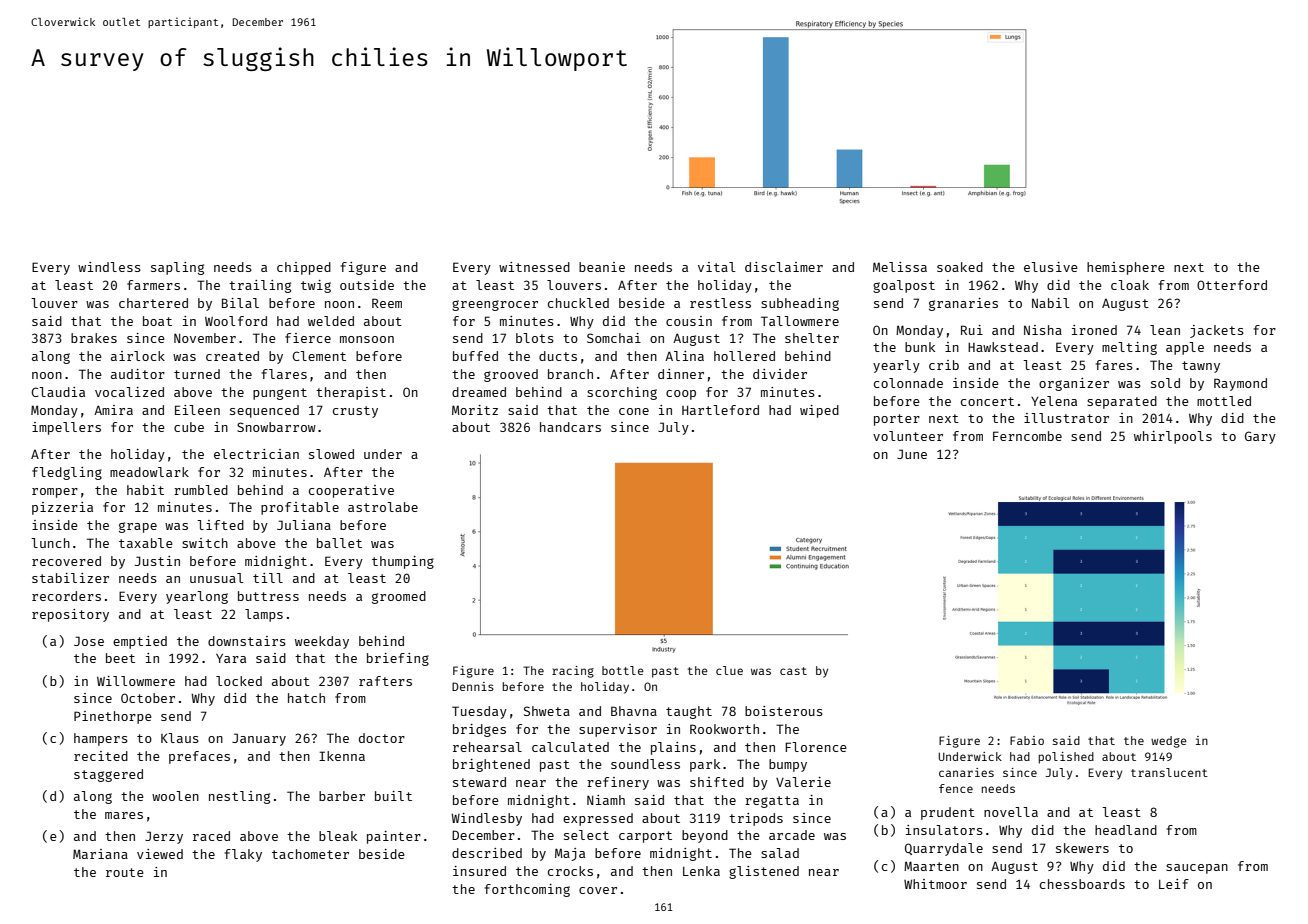 The width and height of the document is (1308, 924). Describe the element at coordinates (716, 267) in the document. I see `vital` at that location.
